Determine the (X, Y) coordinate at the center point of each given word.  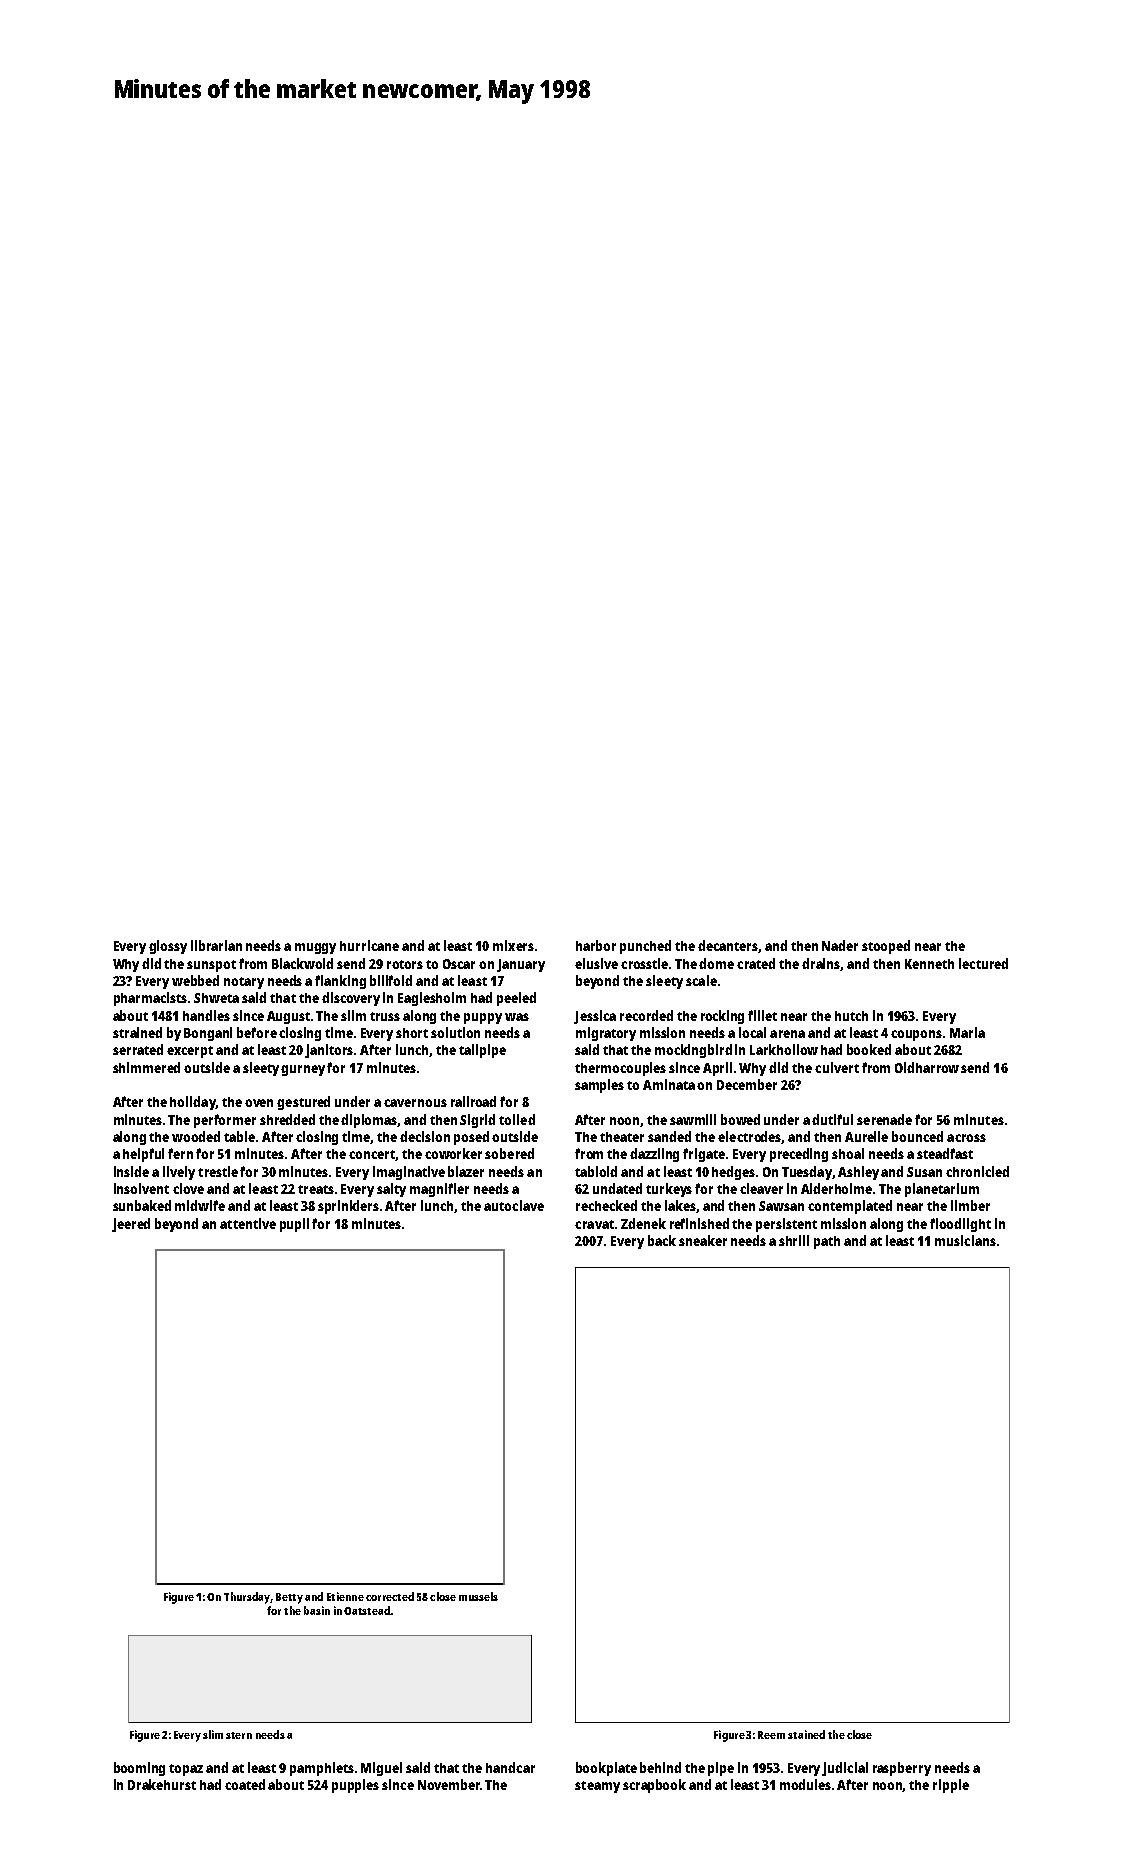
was (517, 1017)
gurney (303, 1070)
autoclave (514, 1205)
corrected (390, 1596)
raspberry (902, 1769)
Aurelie (866, 1136)
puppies (355, 1786)
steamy (597, 1787)
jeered (131, 1225)
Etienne (345, 1596)
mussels (478, 1596)
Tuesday (807, 1173)
